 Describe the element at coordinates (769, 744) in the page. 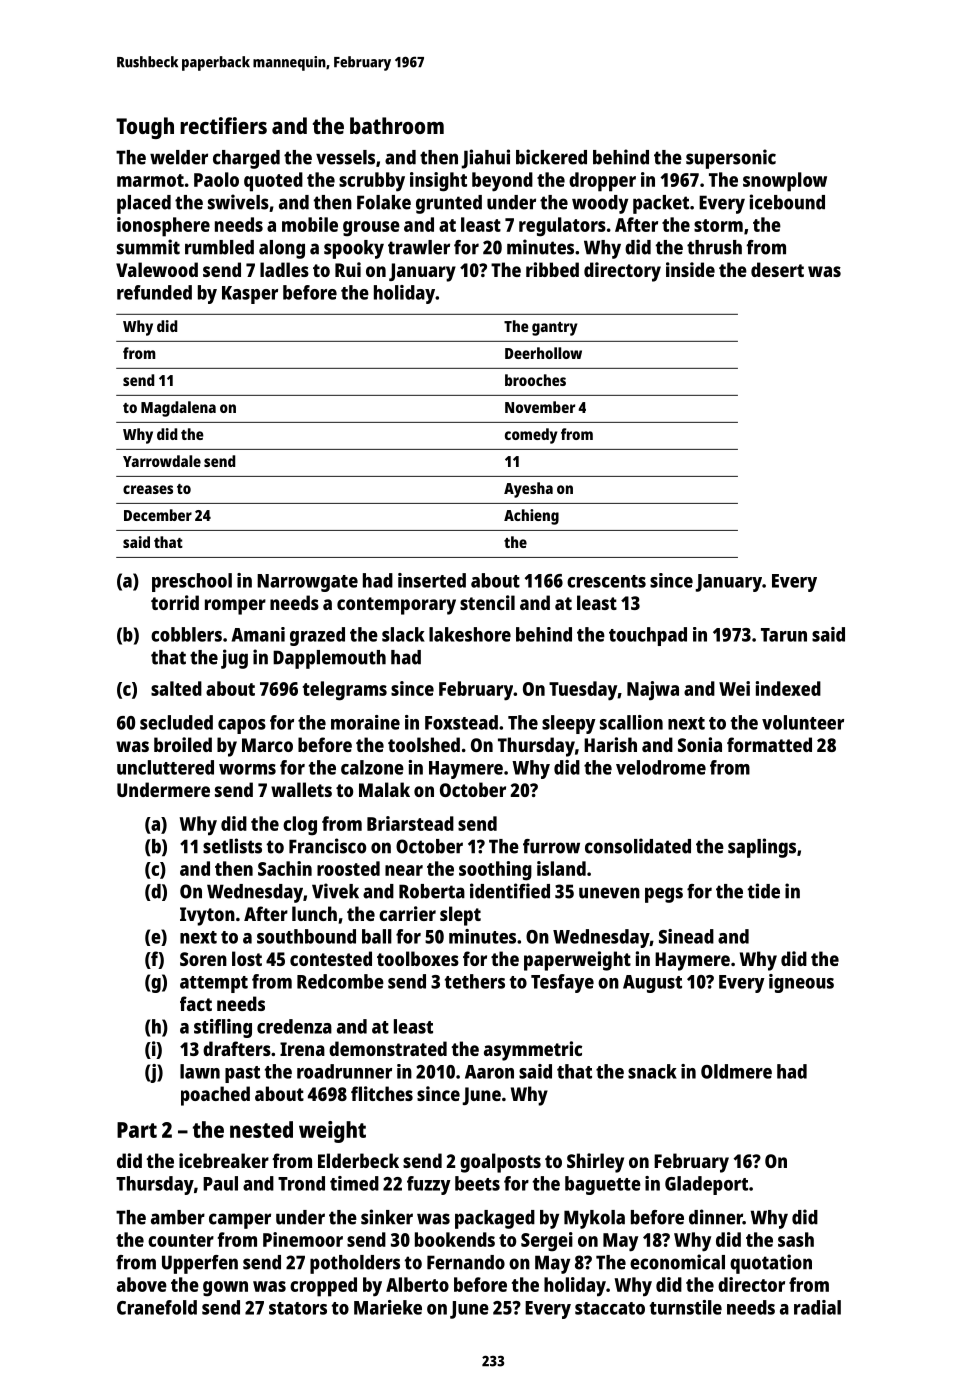

I see `formatted` at that location.
